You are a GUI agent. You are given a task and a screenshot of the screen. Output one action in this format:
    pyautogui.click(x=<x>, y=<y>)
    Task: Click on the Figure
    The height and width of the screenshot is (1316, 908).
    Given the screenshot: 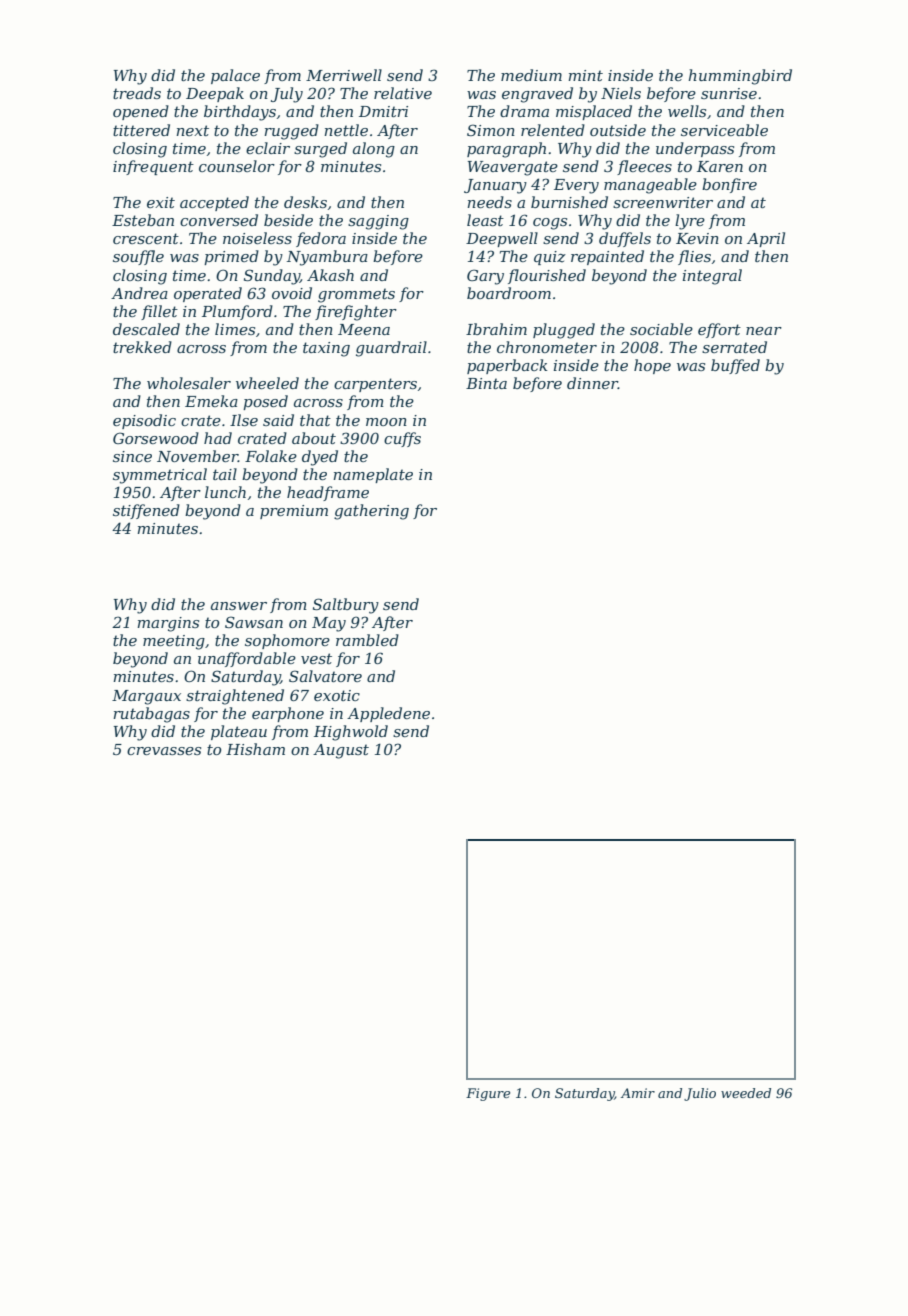 What is the action you would take?
    pyautogui.click(x=488, y=1094)
